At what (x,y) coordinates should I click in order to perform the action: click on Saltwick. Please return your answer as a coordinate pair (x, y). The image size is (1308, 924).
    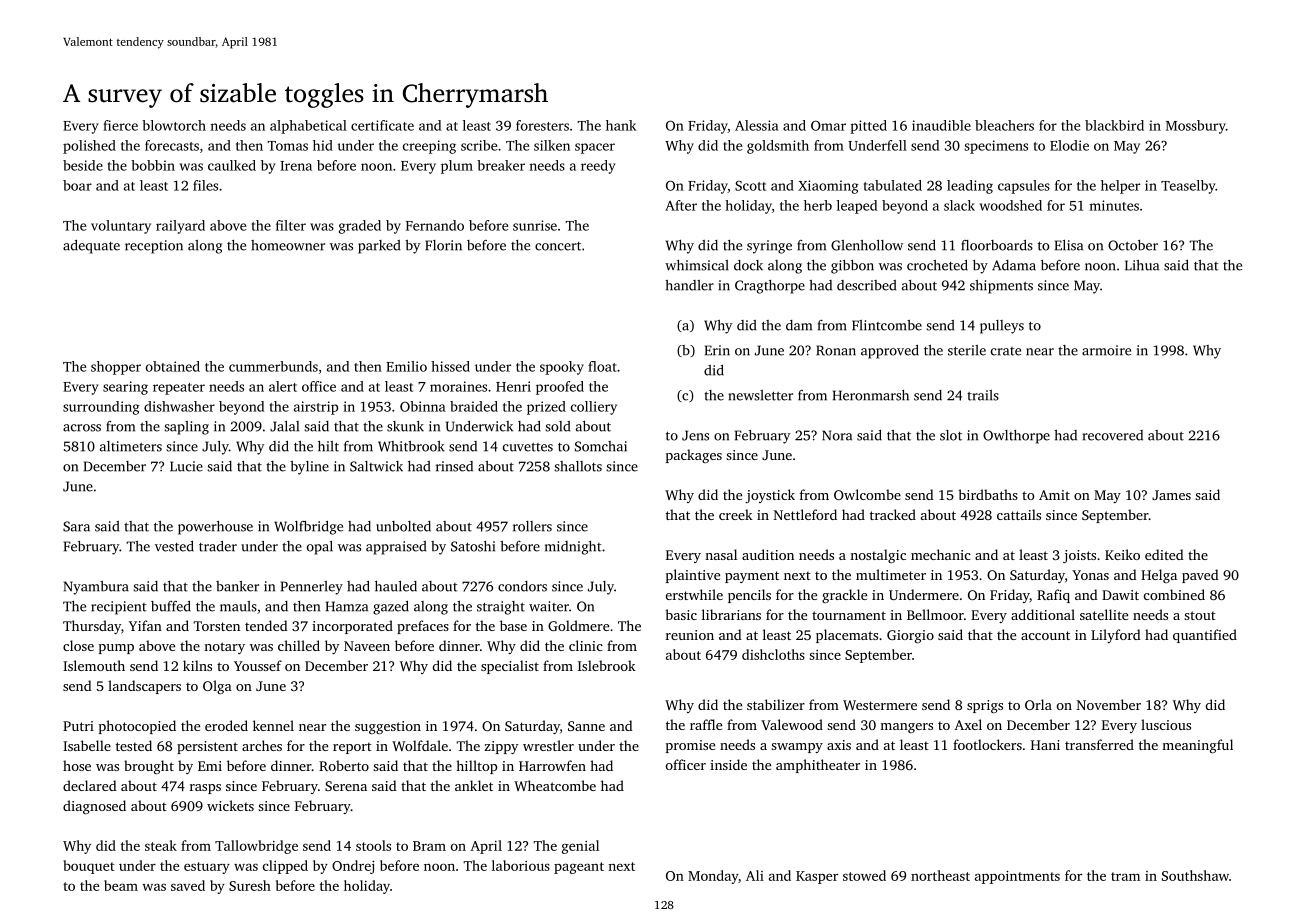
    Looking at the image, I should click on (376, 466).
